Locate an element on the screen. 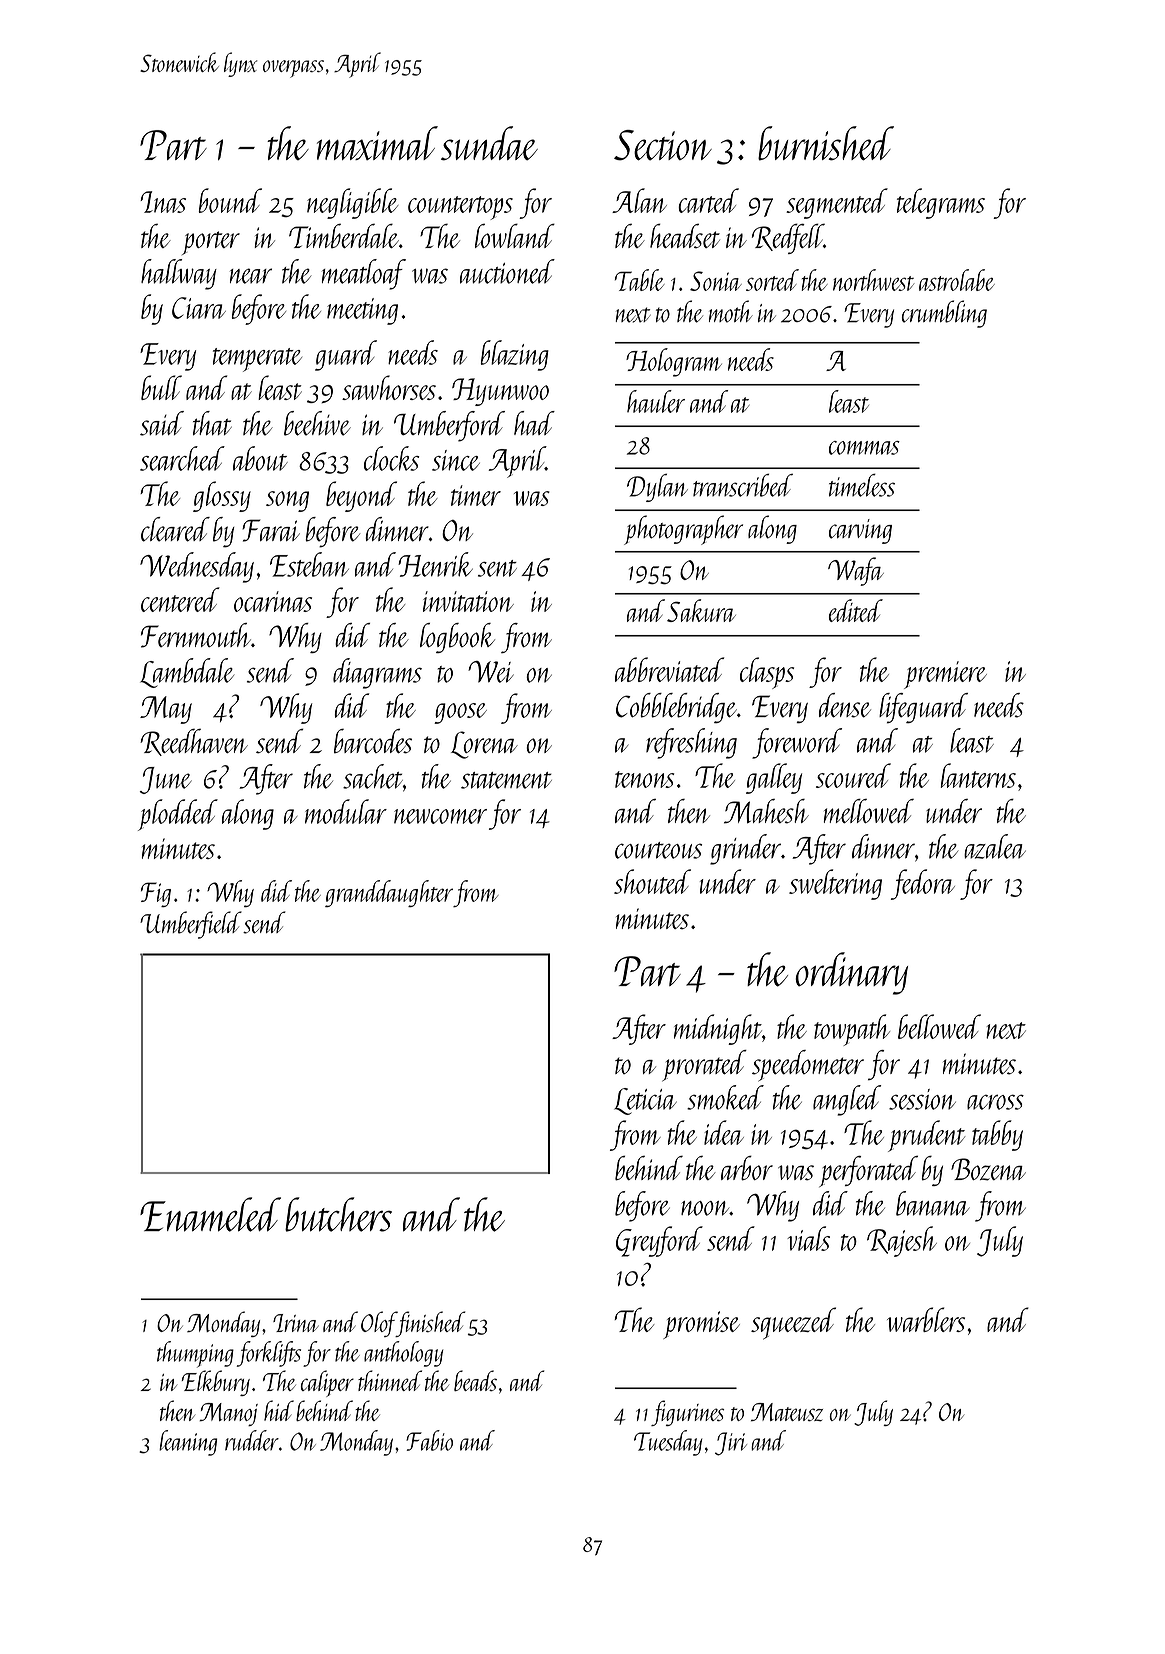 Image resolution: width=1165 pixels, height=1654 pixels. azalea is located at coordinates (995, 846).
